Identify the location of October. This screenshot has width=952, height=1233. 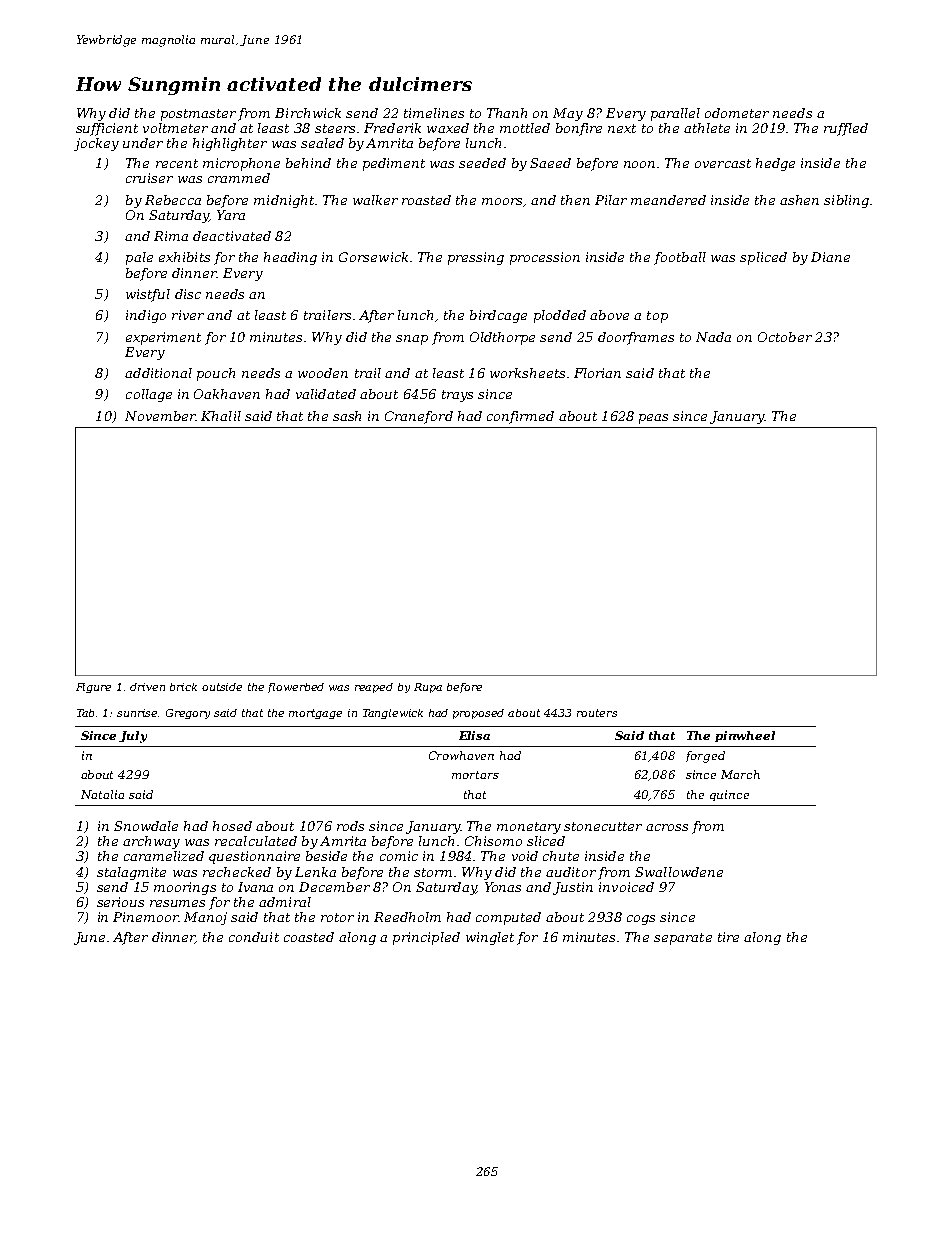
(785, 337).
